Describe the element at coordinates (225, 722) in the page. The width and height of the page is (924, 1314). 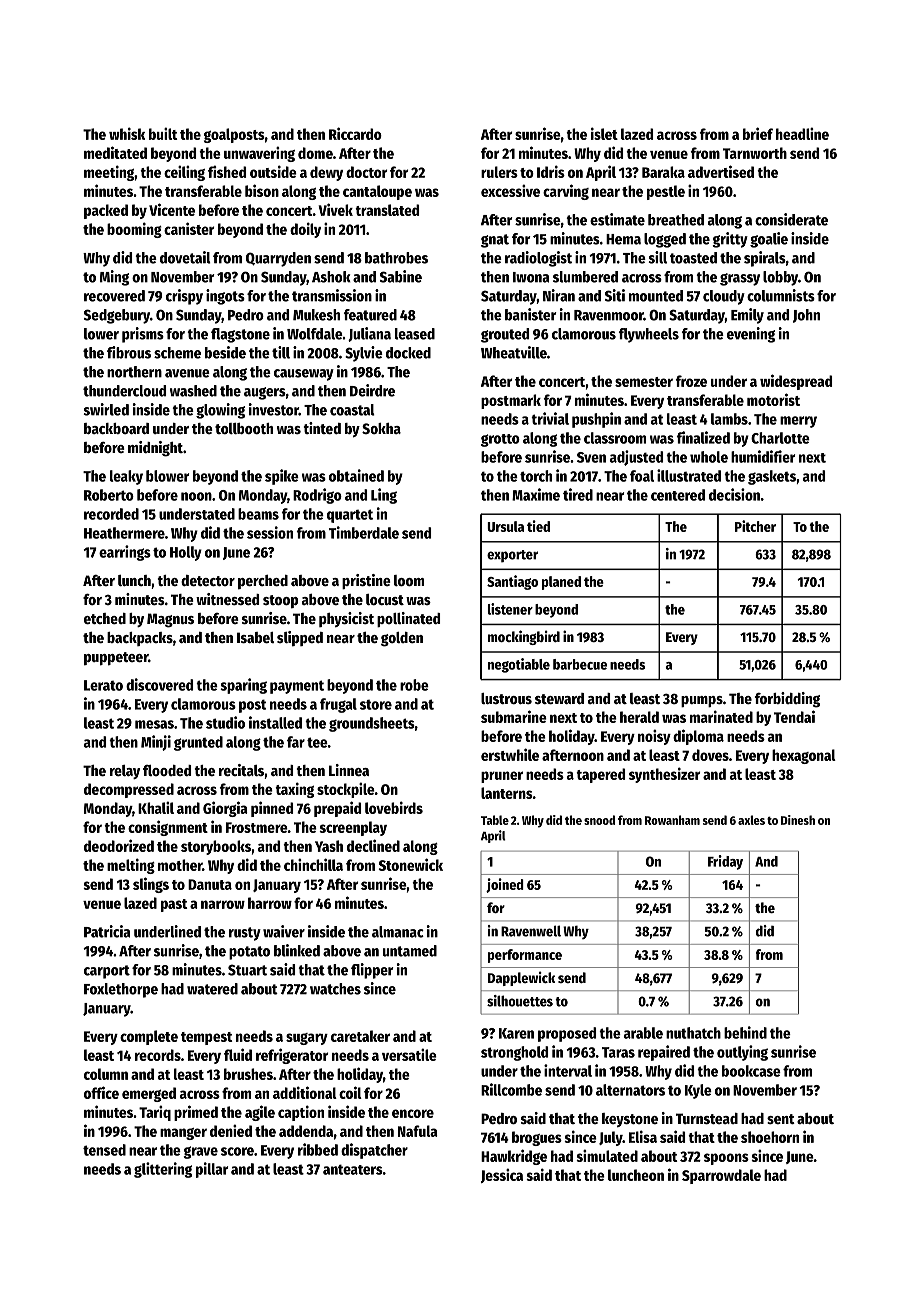
I see `studio` at that location.
